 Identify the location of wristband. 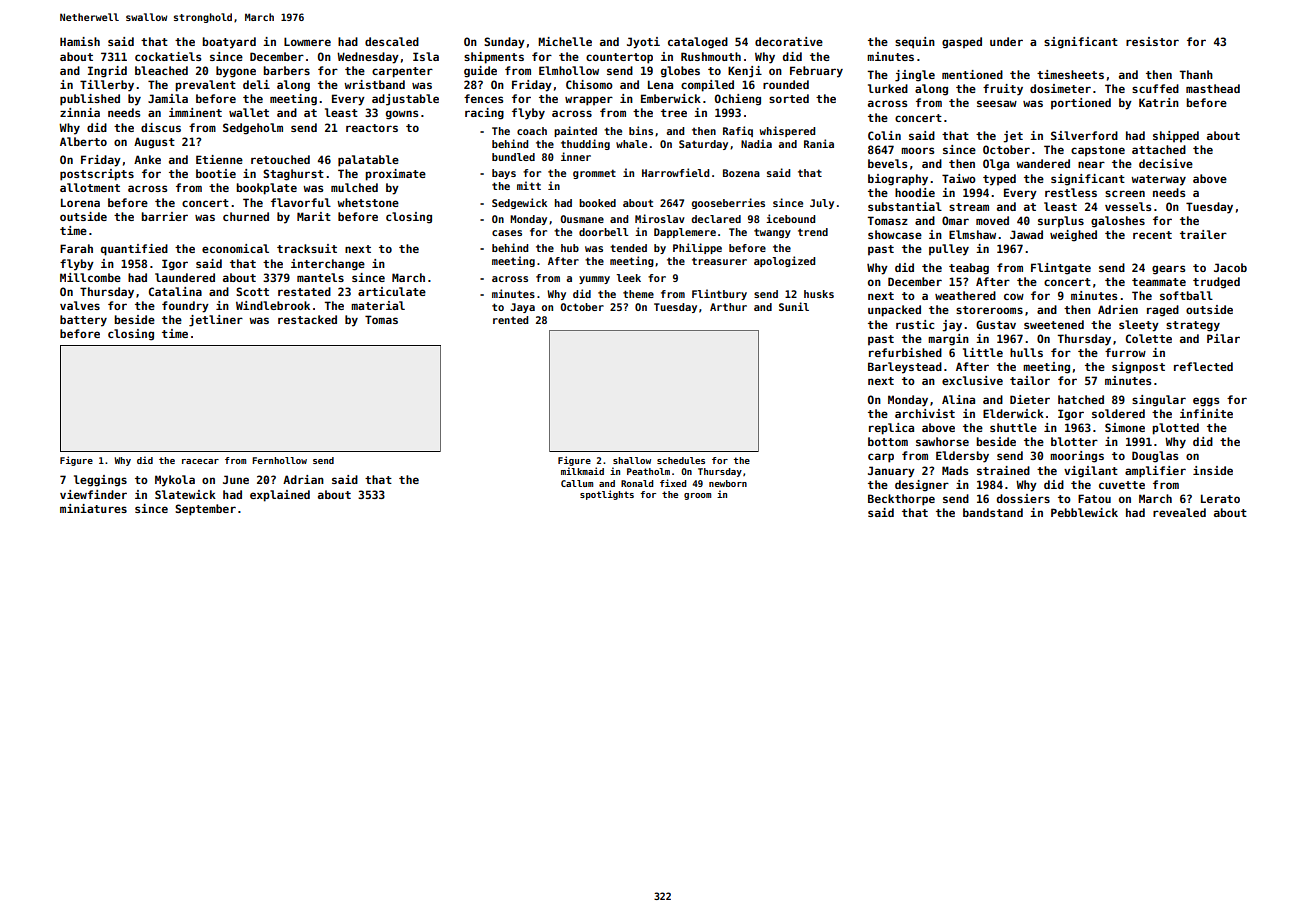
(374, 84).
